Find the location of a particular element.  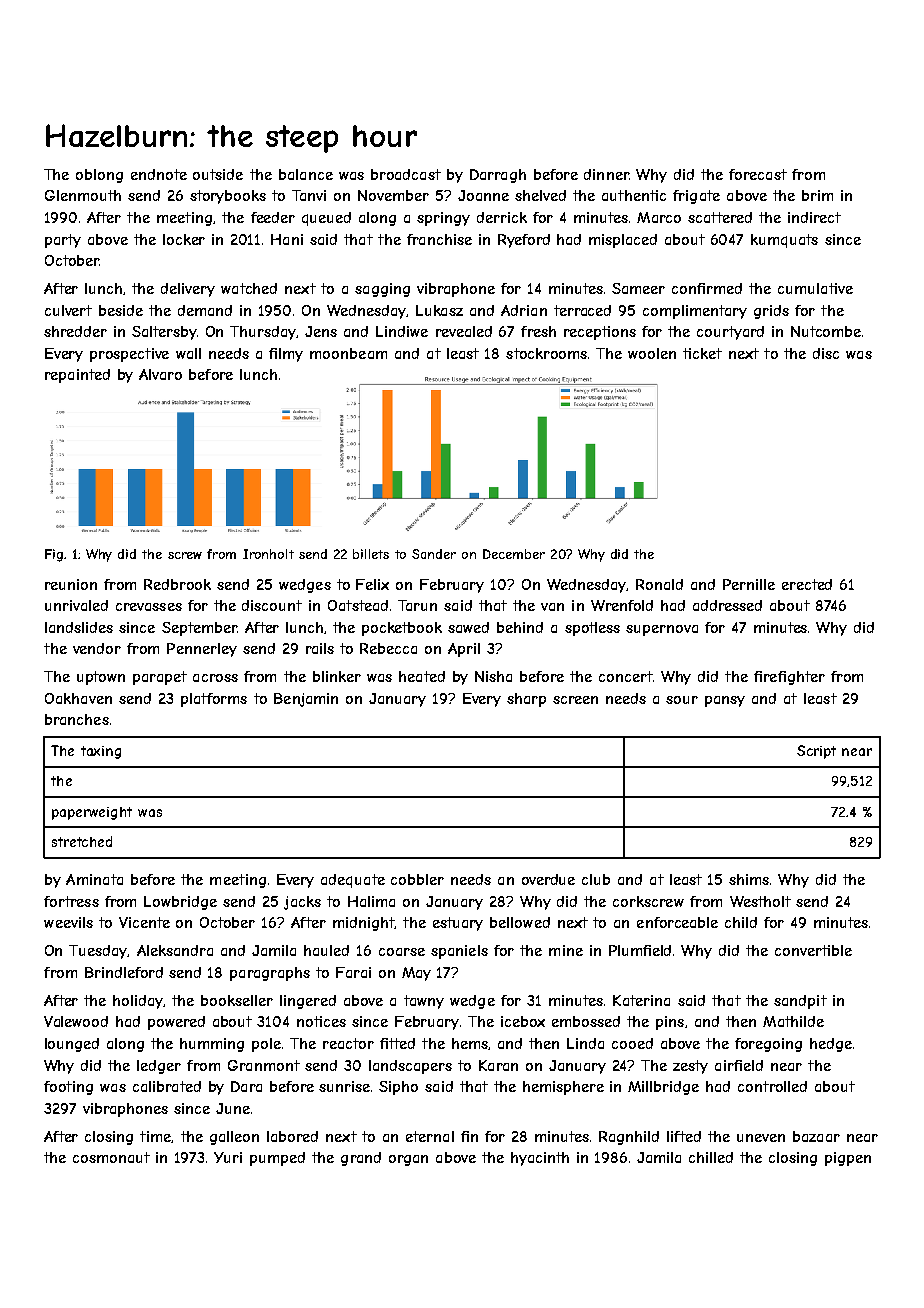

demand is located at coordinates (205, 310).
